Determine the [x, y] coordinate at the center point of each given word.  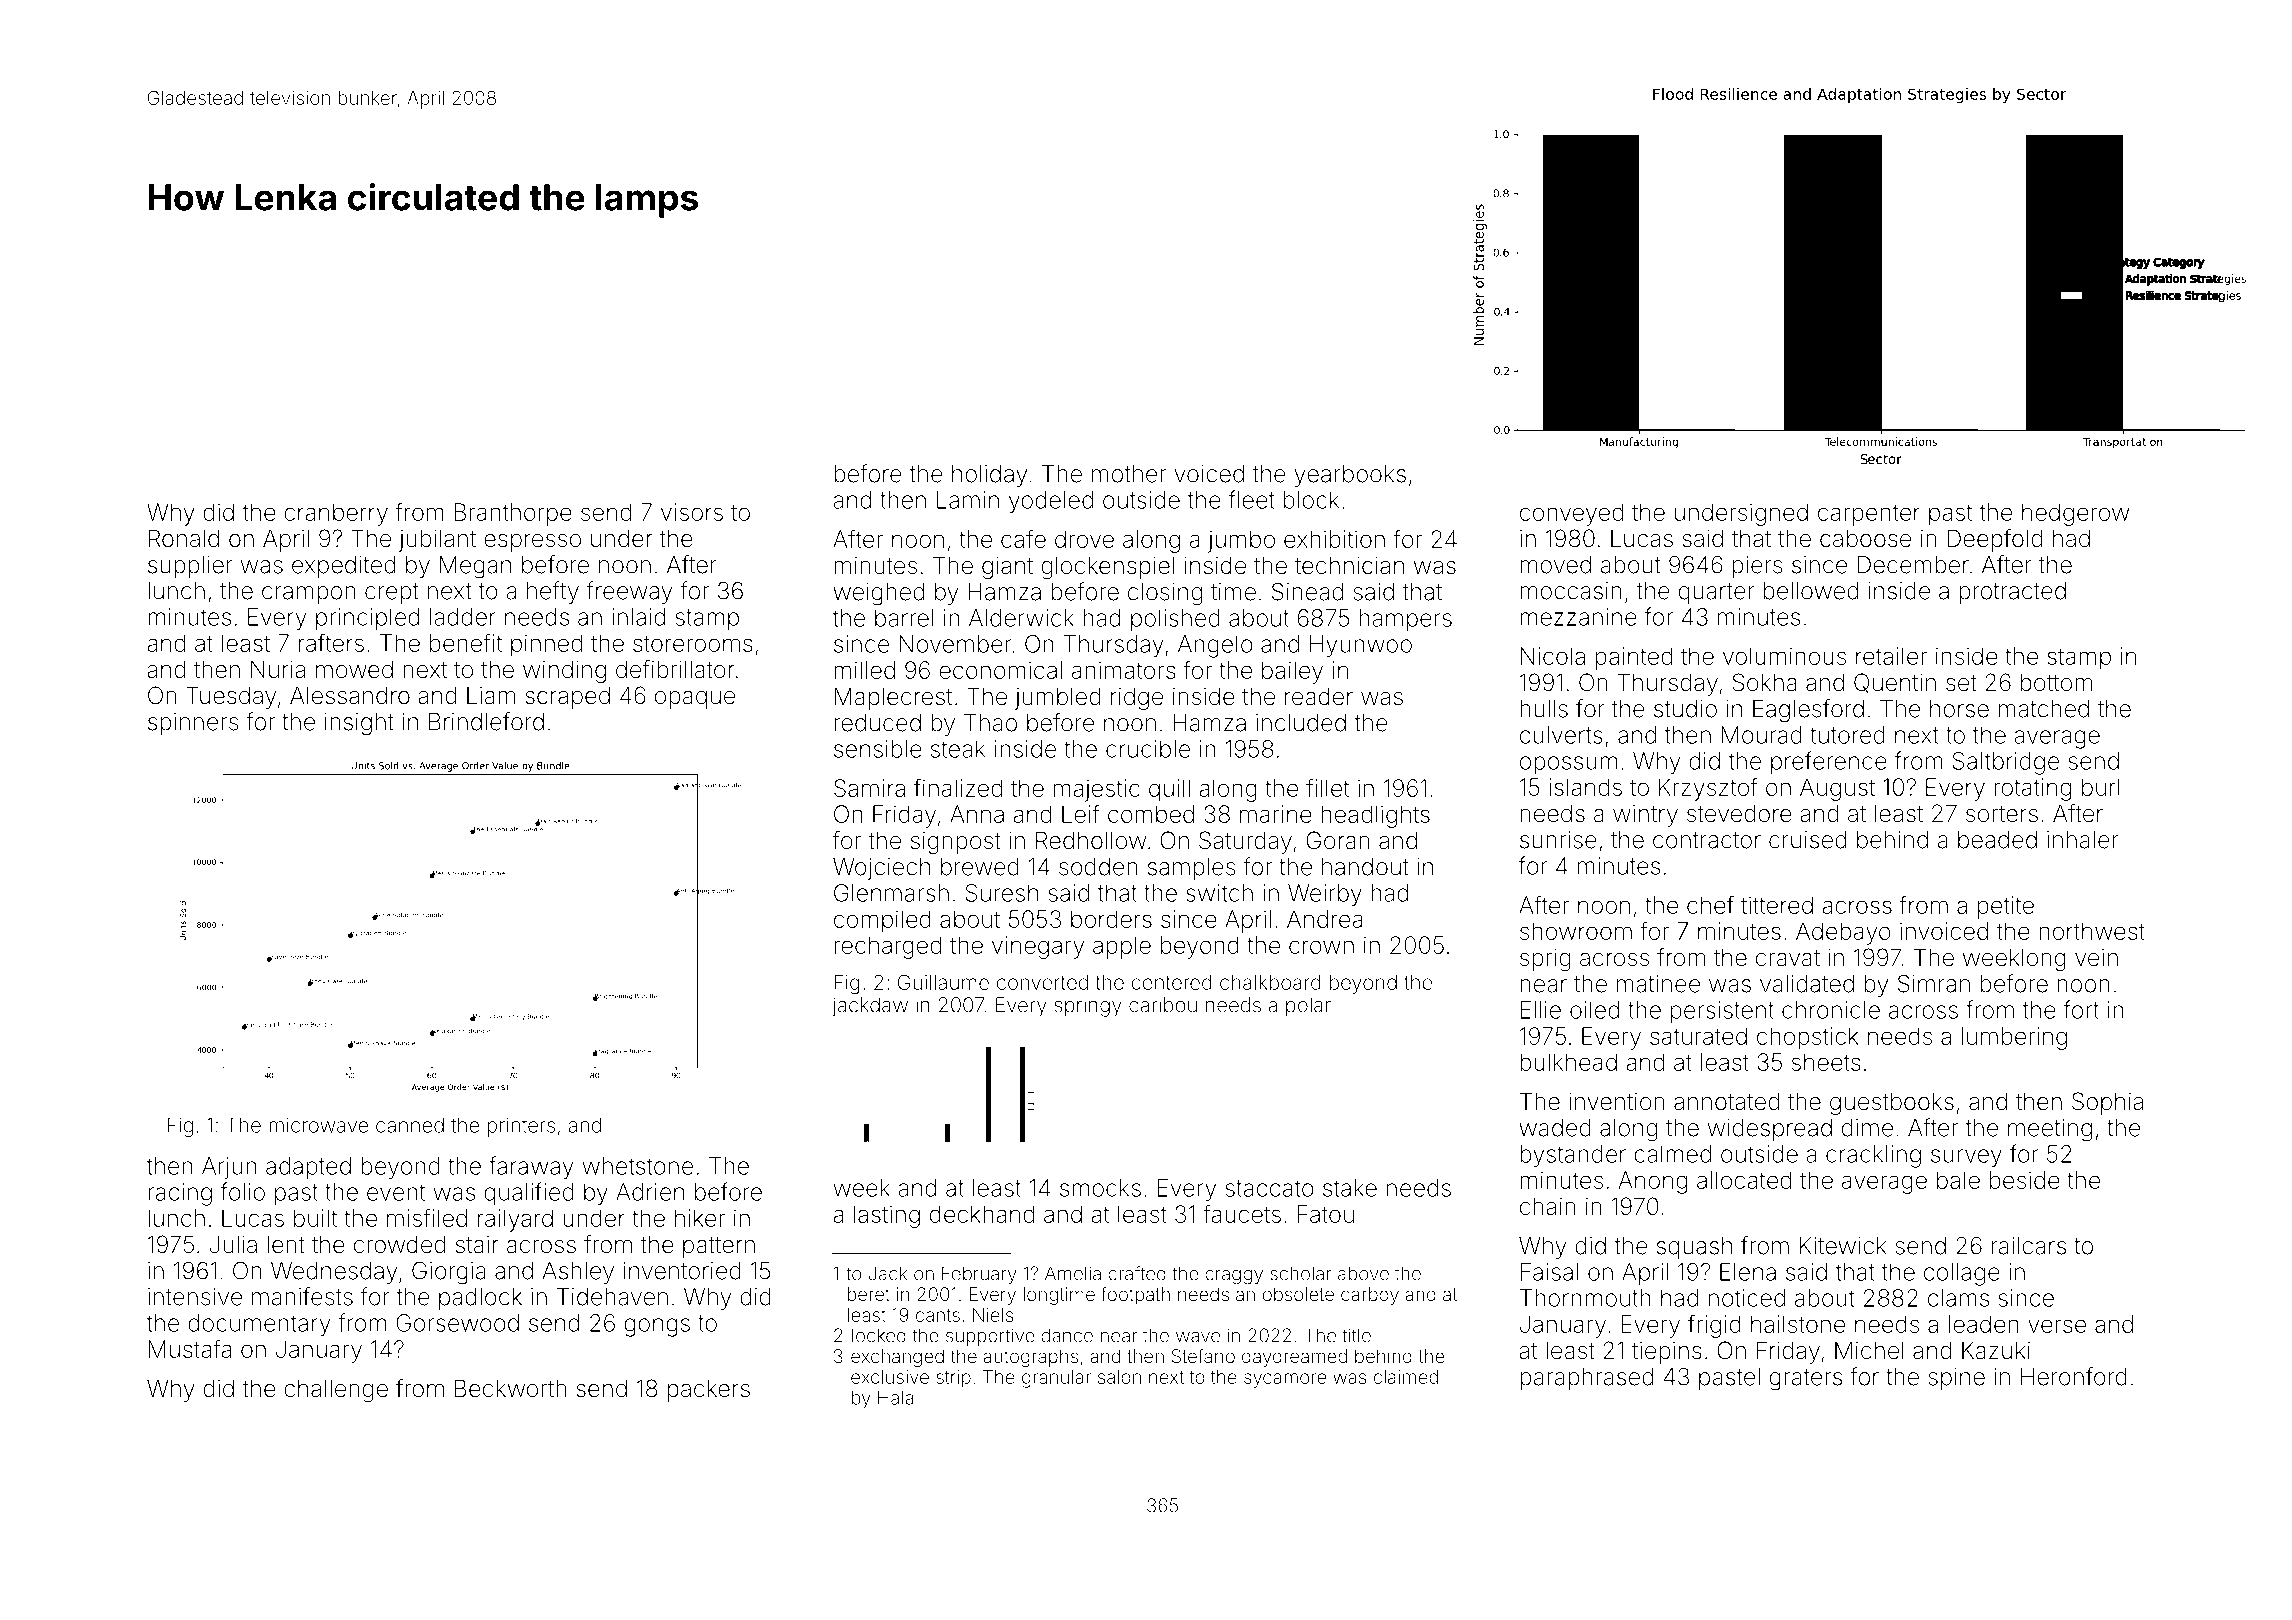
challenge [336, 1390]
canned [410, 1125]
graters [1806, 1380]
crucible [1148, 749]
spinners [193, 724]
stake [1350, 1188]
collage [1962, 1274]
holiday [989, 476]
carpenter [1869, 515]
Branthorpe [513, 514]
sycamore [1285, 1380]
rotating [2032, 789]
